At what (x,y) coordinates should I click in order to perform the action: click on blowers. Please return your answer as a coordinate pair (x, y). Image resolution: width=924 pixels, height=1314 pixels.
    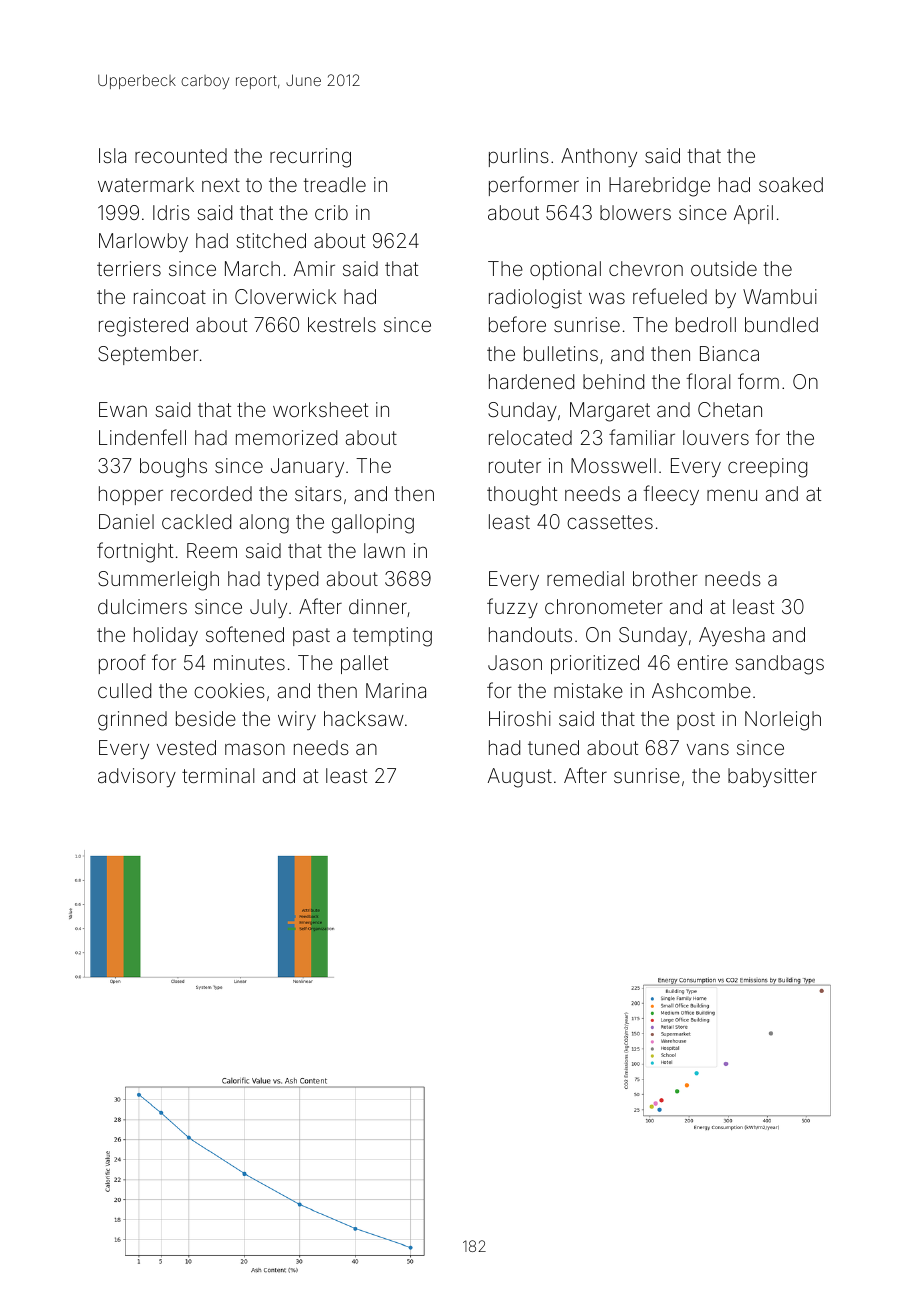
    Looking at the image, I should click on (635, 212).
